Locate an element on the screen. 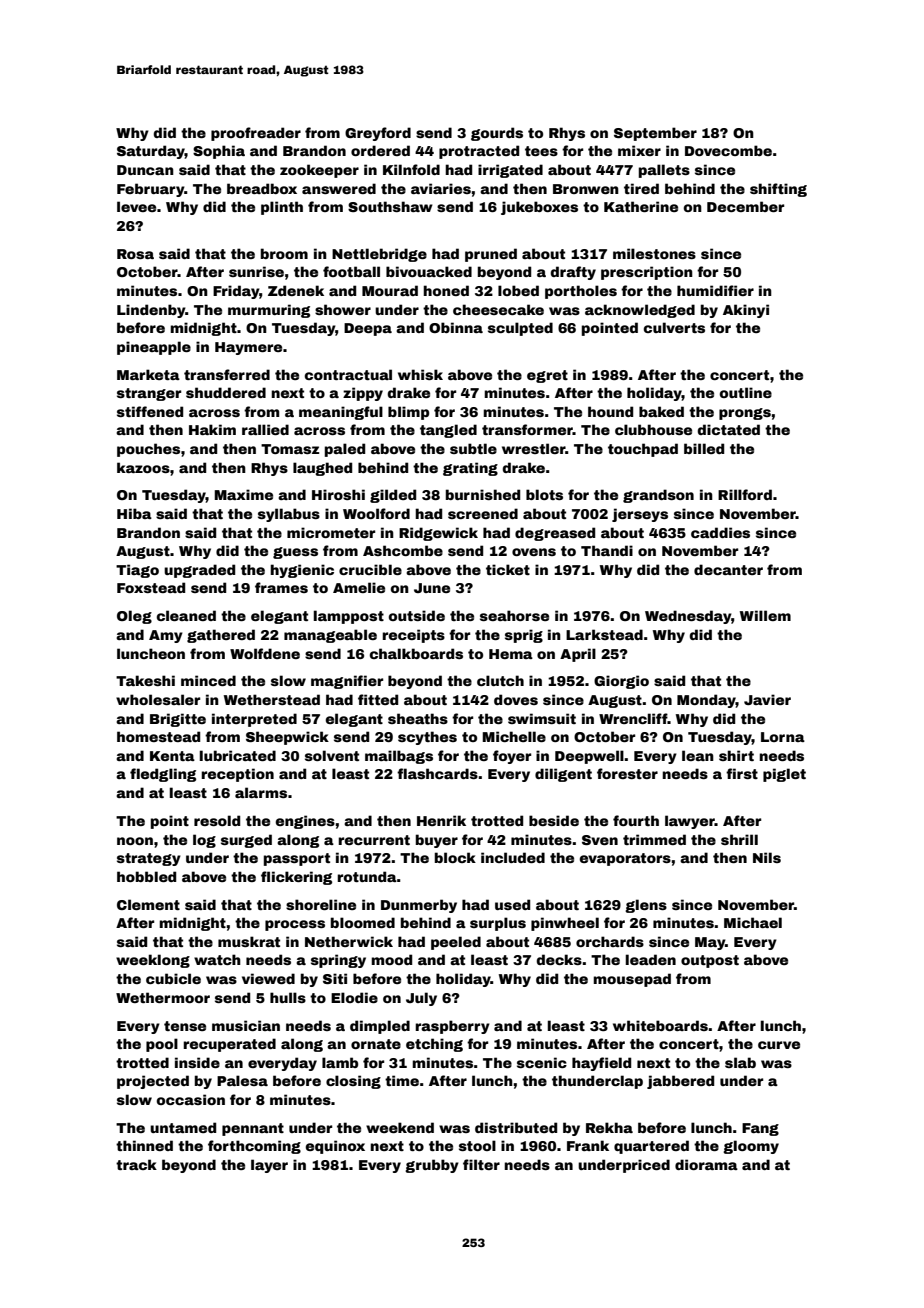 The height and width of the screenshot is (1308, 924). gourds is located at coordinates (497, 134).
